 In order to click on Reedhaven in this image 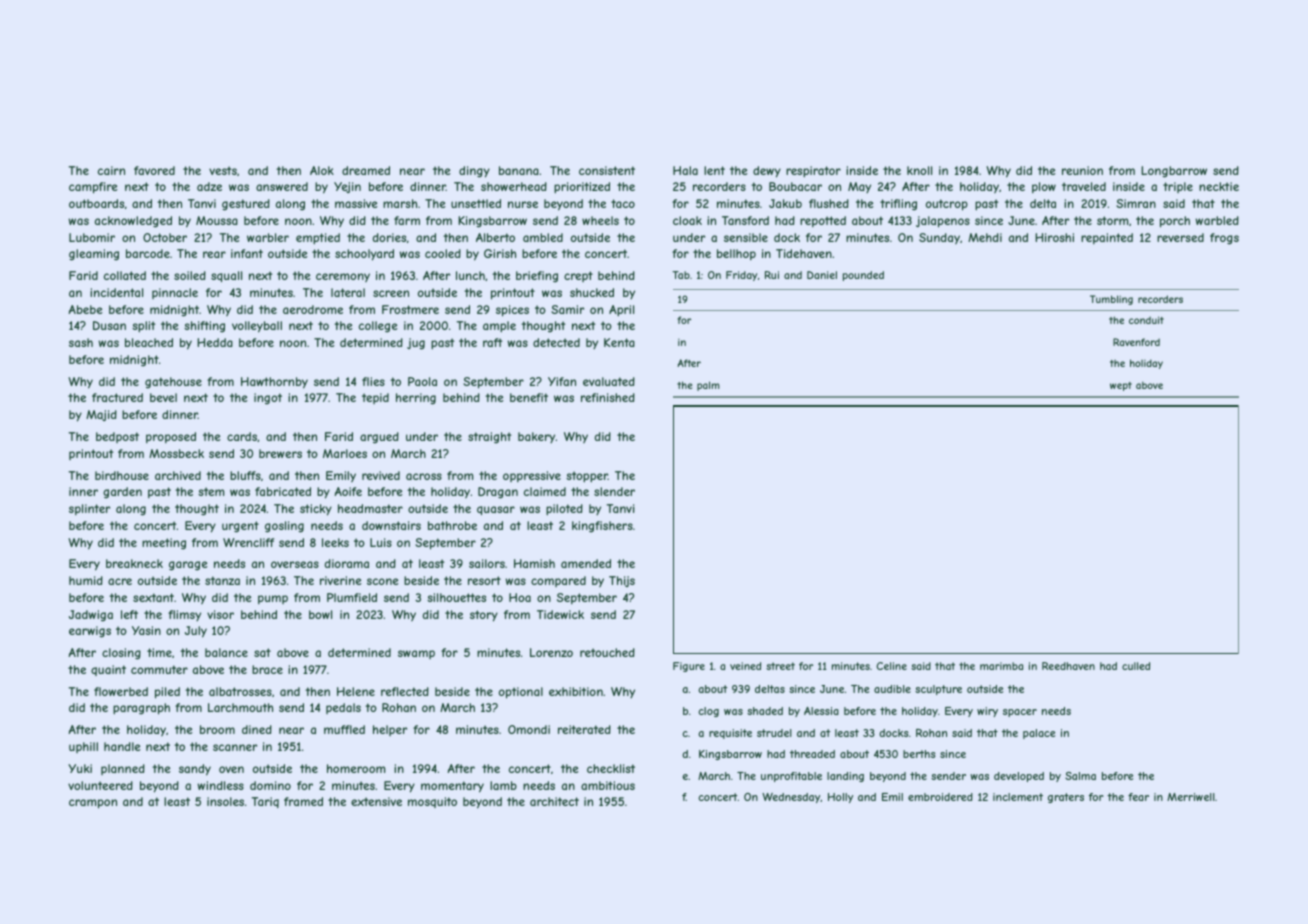, I will do `click(1068, 666)`.
